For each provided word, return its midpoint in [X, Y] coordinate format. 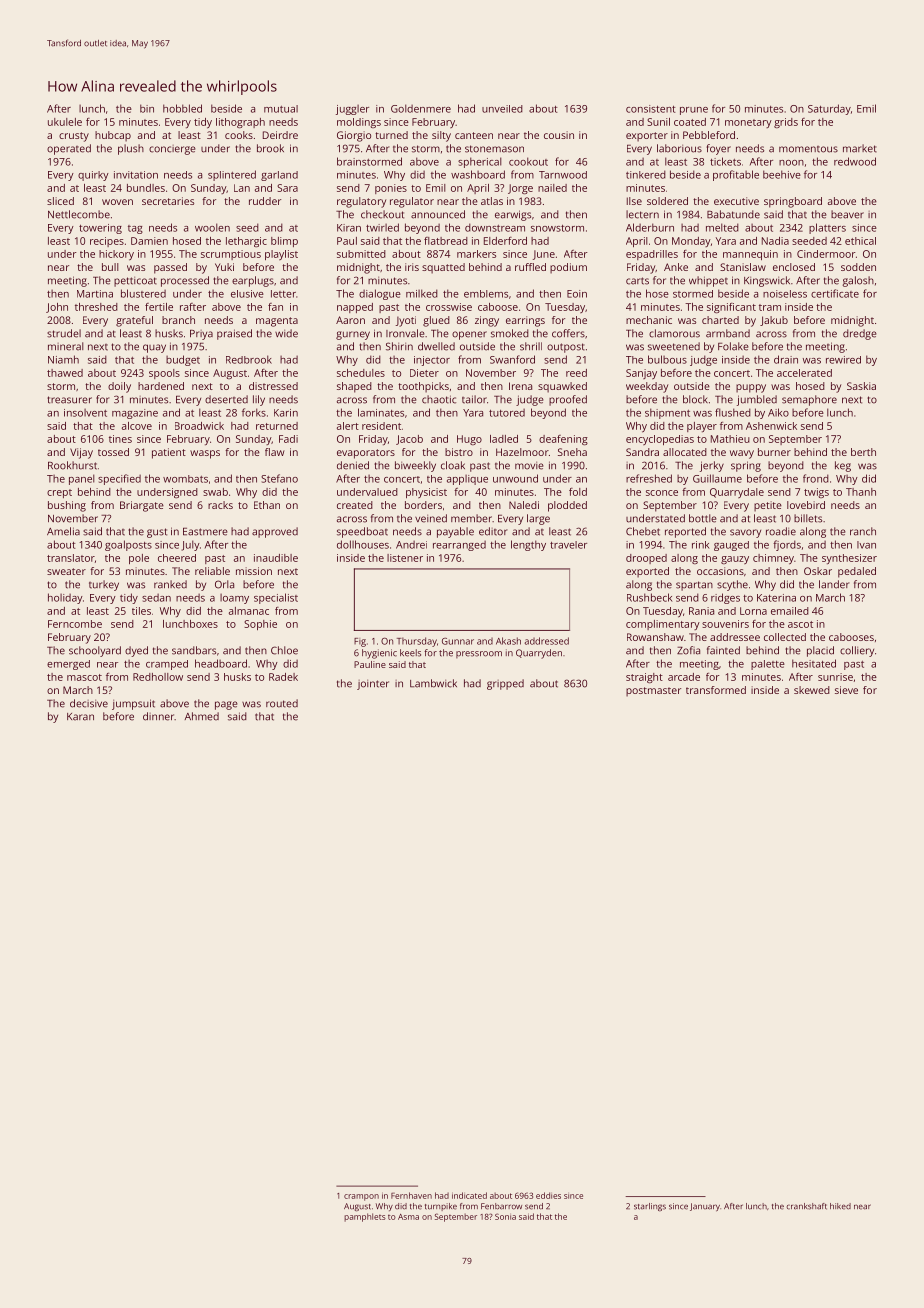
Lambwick [433, 683]
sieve [846, 690]
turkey [104, 585]
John [57, 308]
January [705, 1207]
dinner [158, 716]
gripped [505, 684]
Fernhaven [411, 1195]
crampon [361, 1197]
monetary [748, 123]
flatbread [446, 241]
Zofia [688, 650]
